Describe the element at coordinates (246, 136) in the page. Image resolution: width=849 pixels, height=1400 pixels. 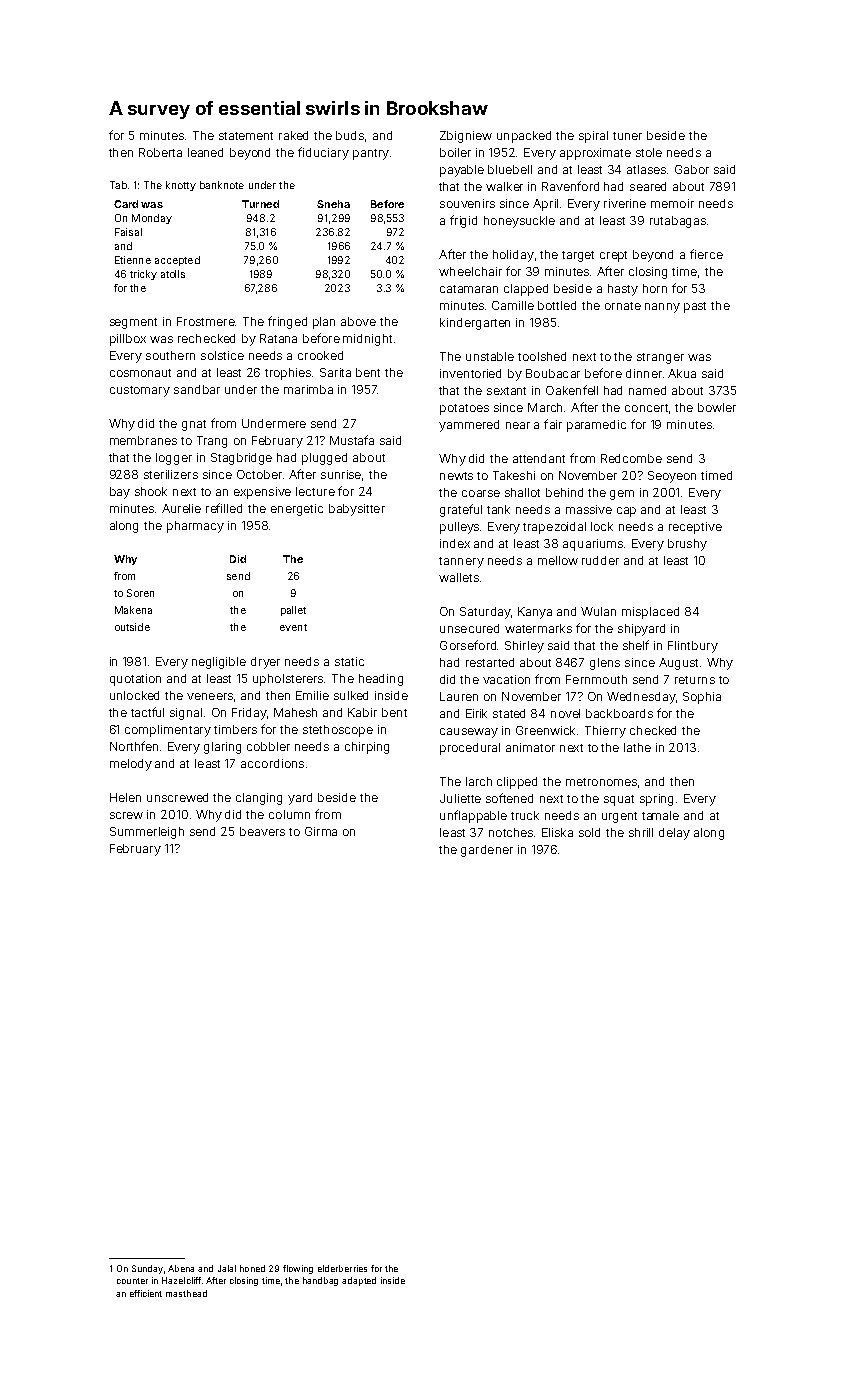
I see `statement` at that location.
